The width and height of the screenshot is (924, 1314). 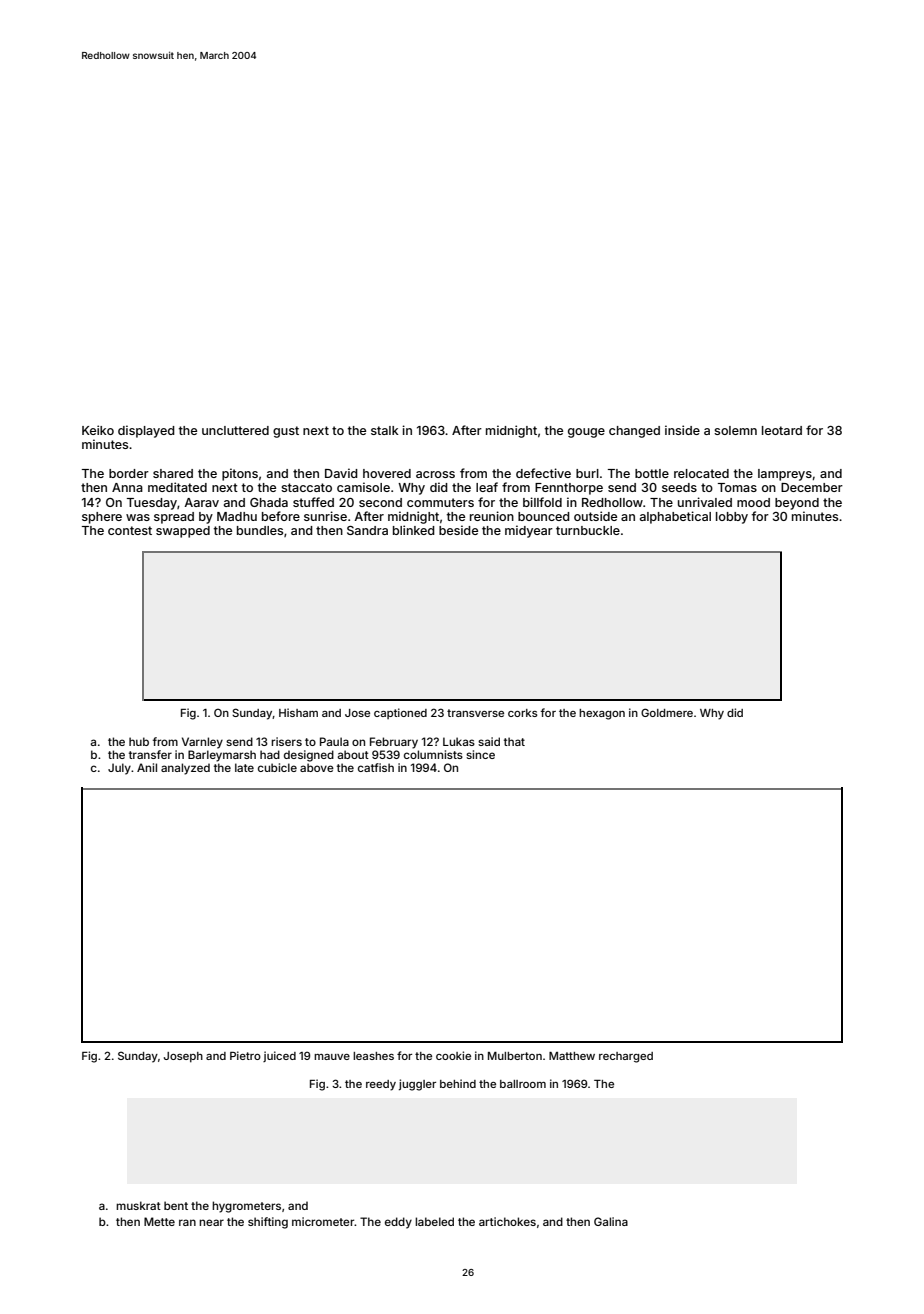 I want to click on Sandra, so click(x=367, y=530).
